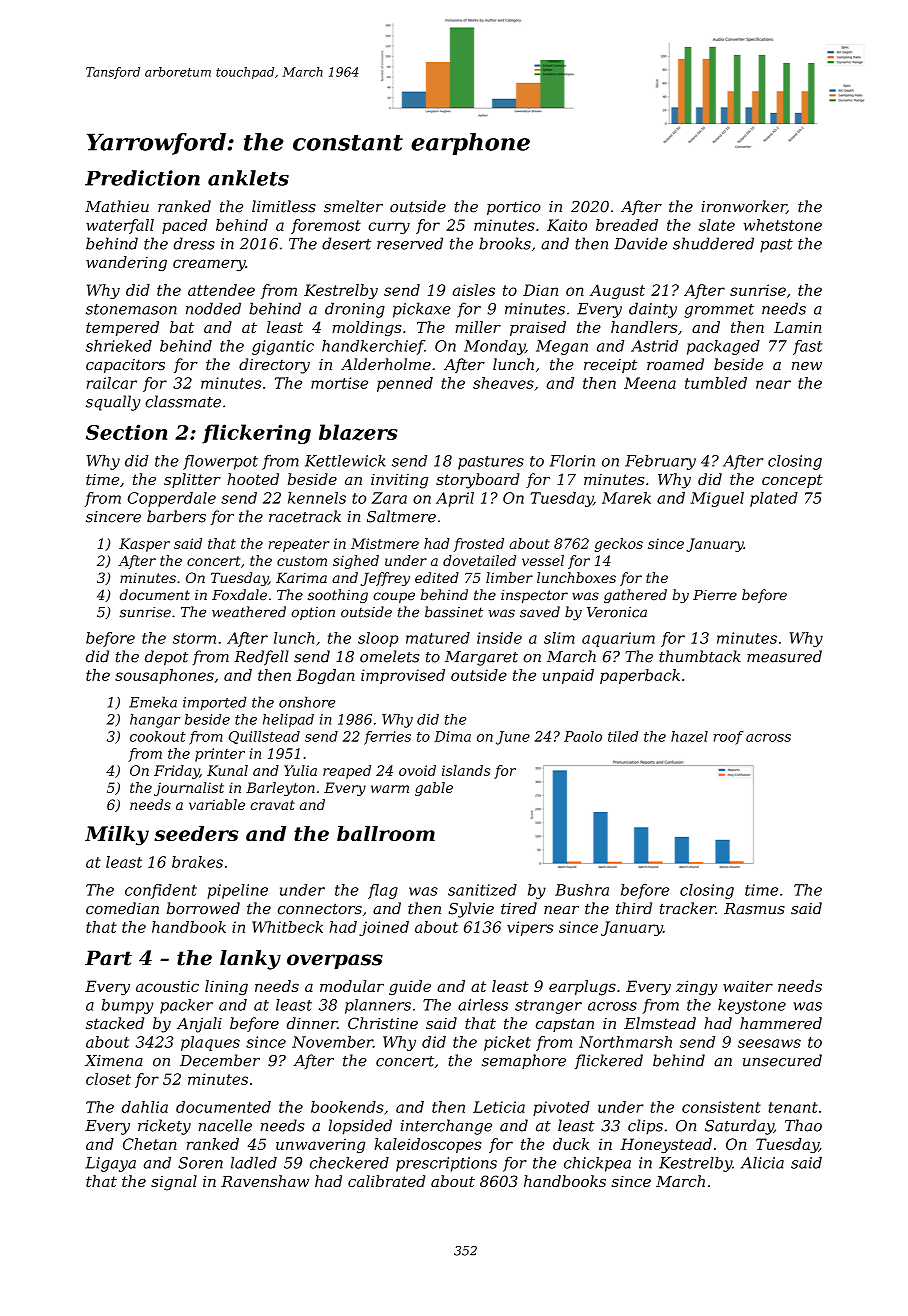 The width and height of the screenshot is (908, 1316). What do you see at coordinates (744, 207) in the screenshot?
I see `ironworker` at bounding box center [744, 207].
